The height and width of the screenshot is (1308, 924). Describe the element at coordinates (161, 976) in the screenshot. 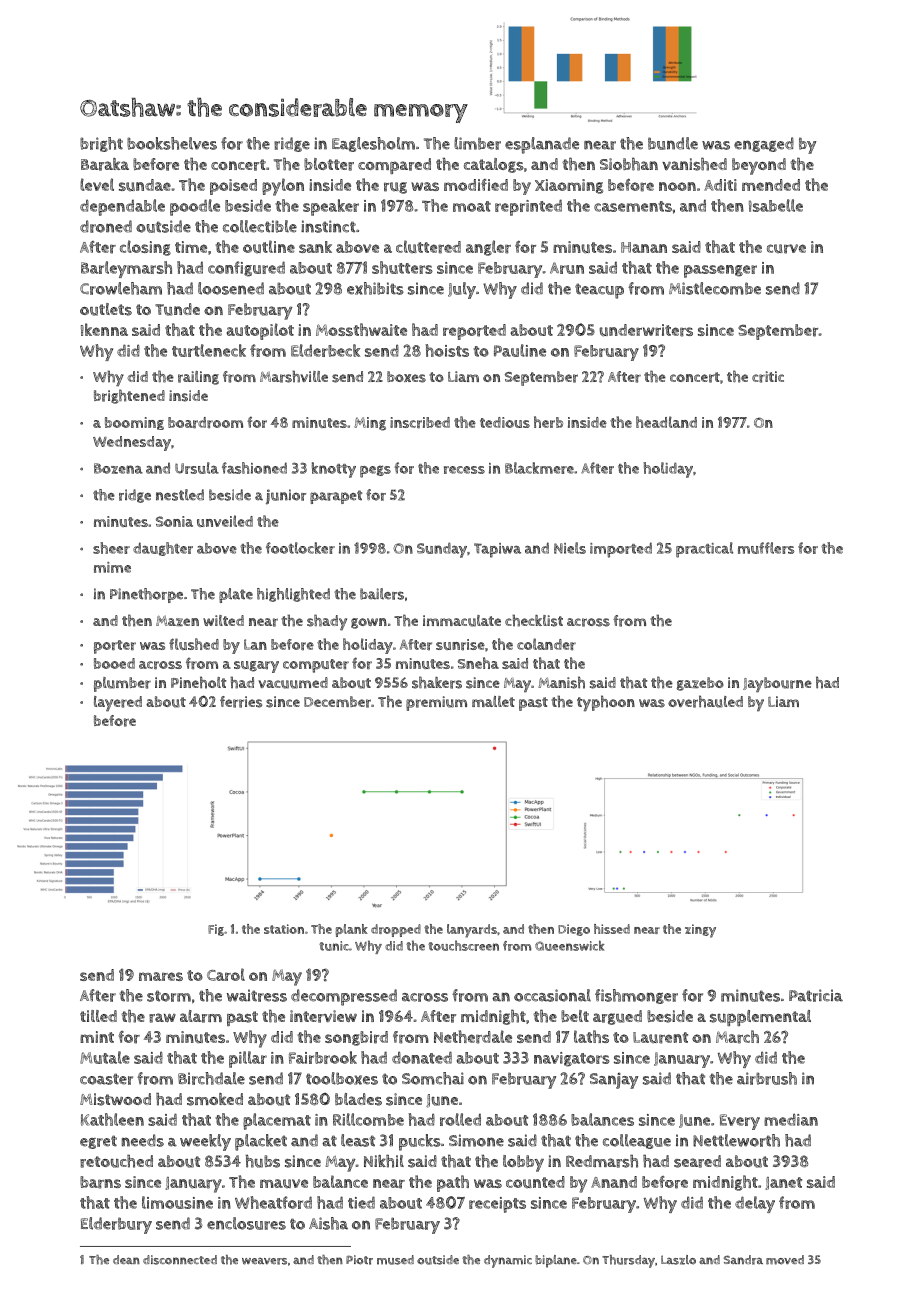

I see `mares` at that location.
